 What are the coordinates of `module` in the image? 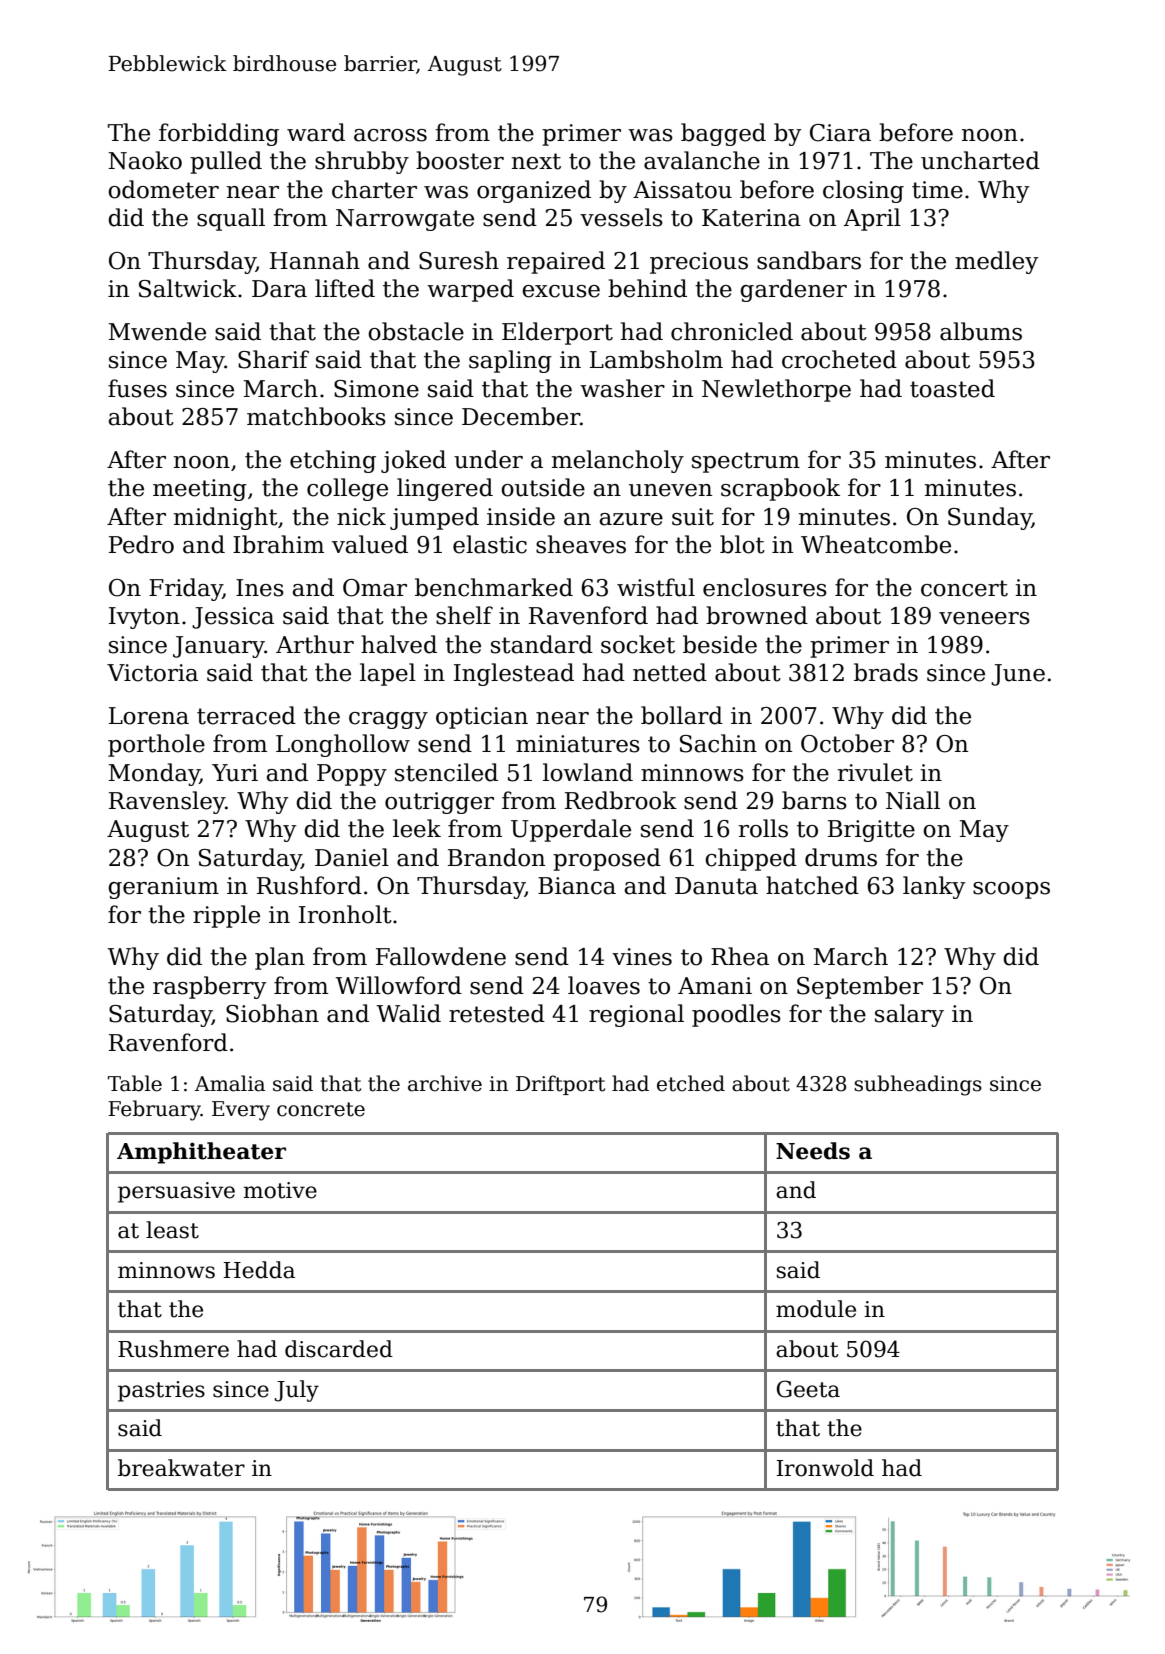 It's located at (816, 1309).
